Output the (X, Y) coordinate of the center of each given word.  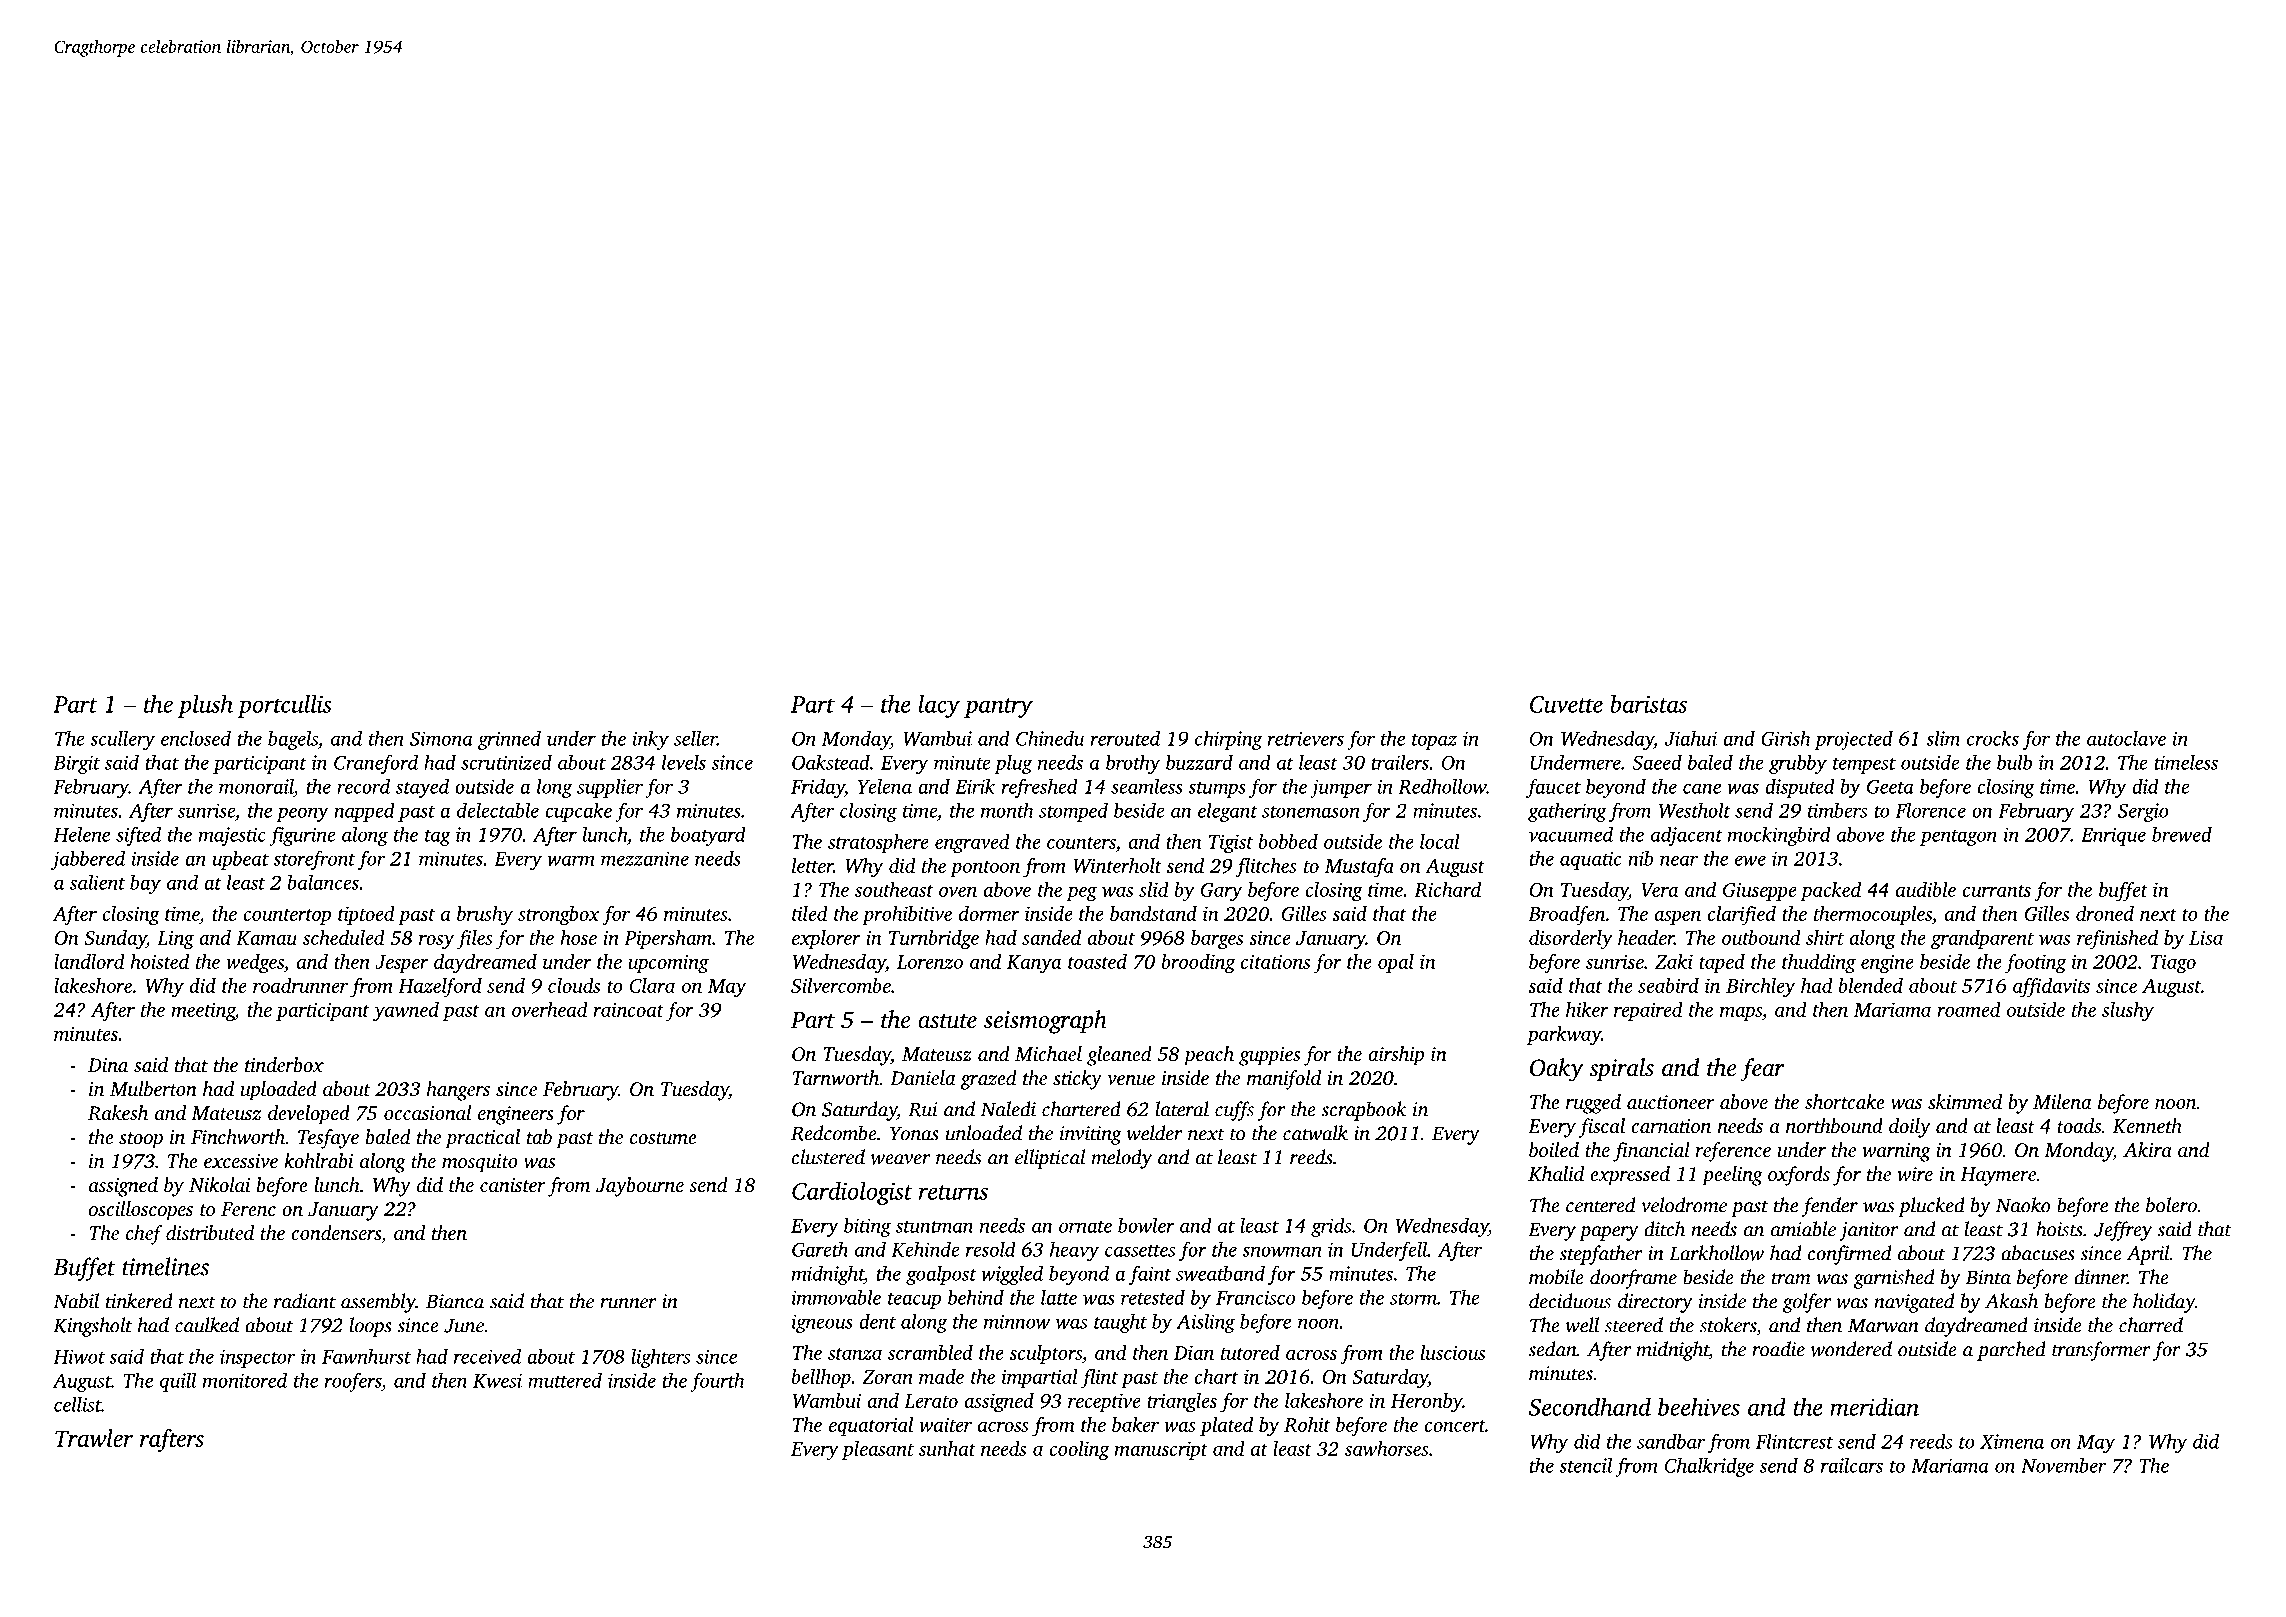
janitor (1869, 1231)
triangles (1182, 1403)
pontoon (985, 869)
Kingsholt (92, 1327)
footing (2035, 964)
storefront (314, 860)
